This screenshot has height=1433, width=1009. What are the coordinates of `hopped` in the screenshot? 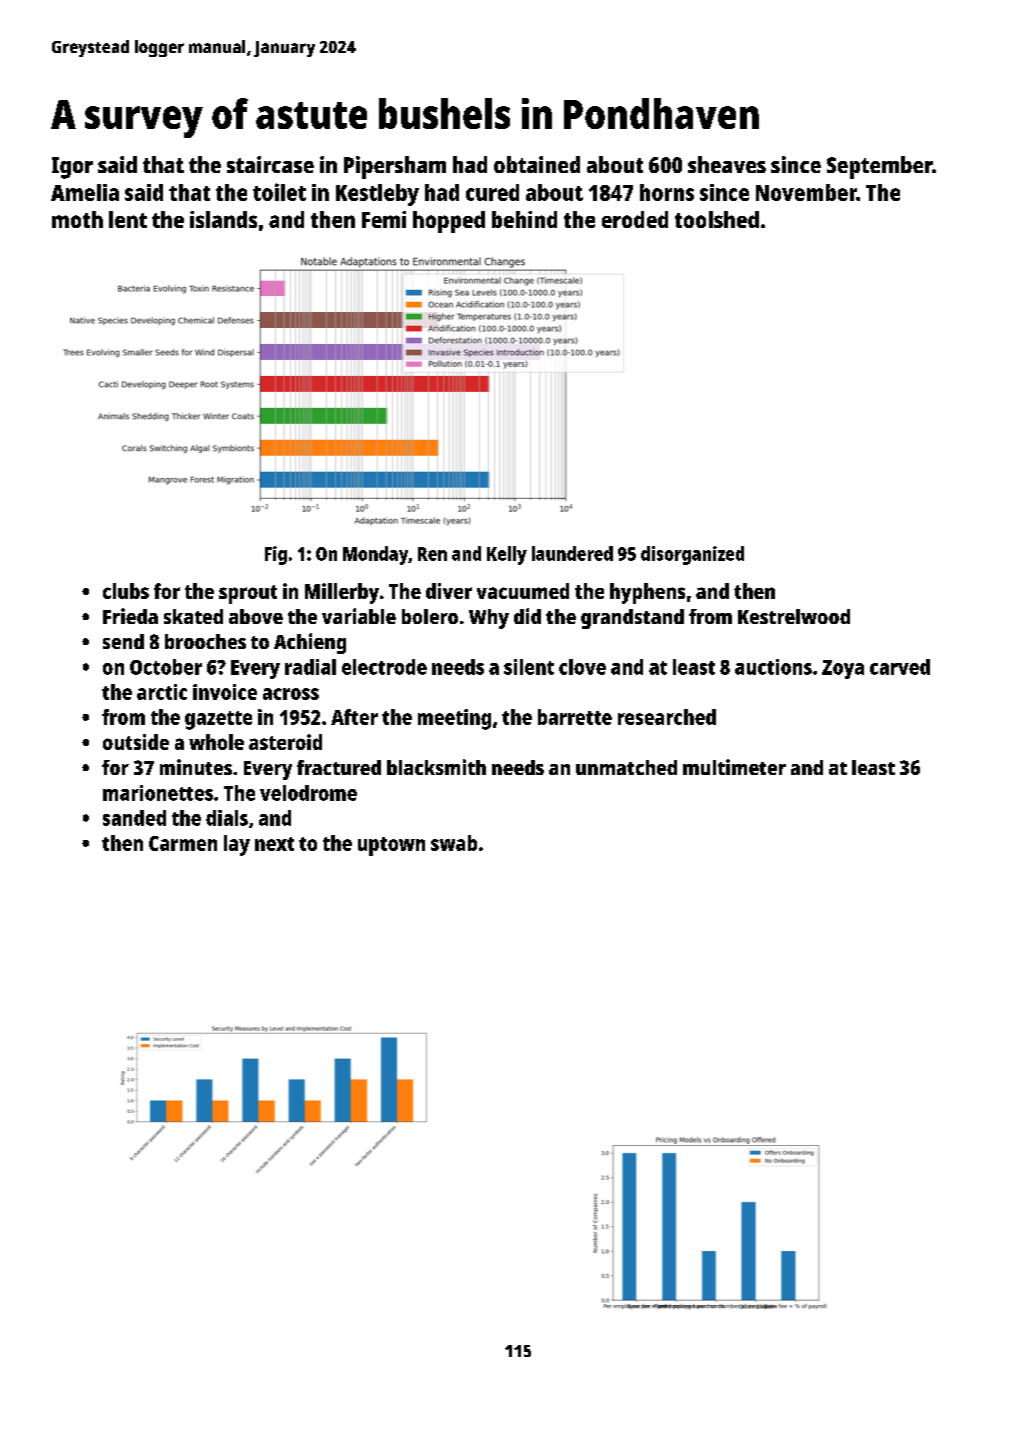 It's located at (449, 222).
